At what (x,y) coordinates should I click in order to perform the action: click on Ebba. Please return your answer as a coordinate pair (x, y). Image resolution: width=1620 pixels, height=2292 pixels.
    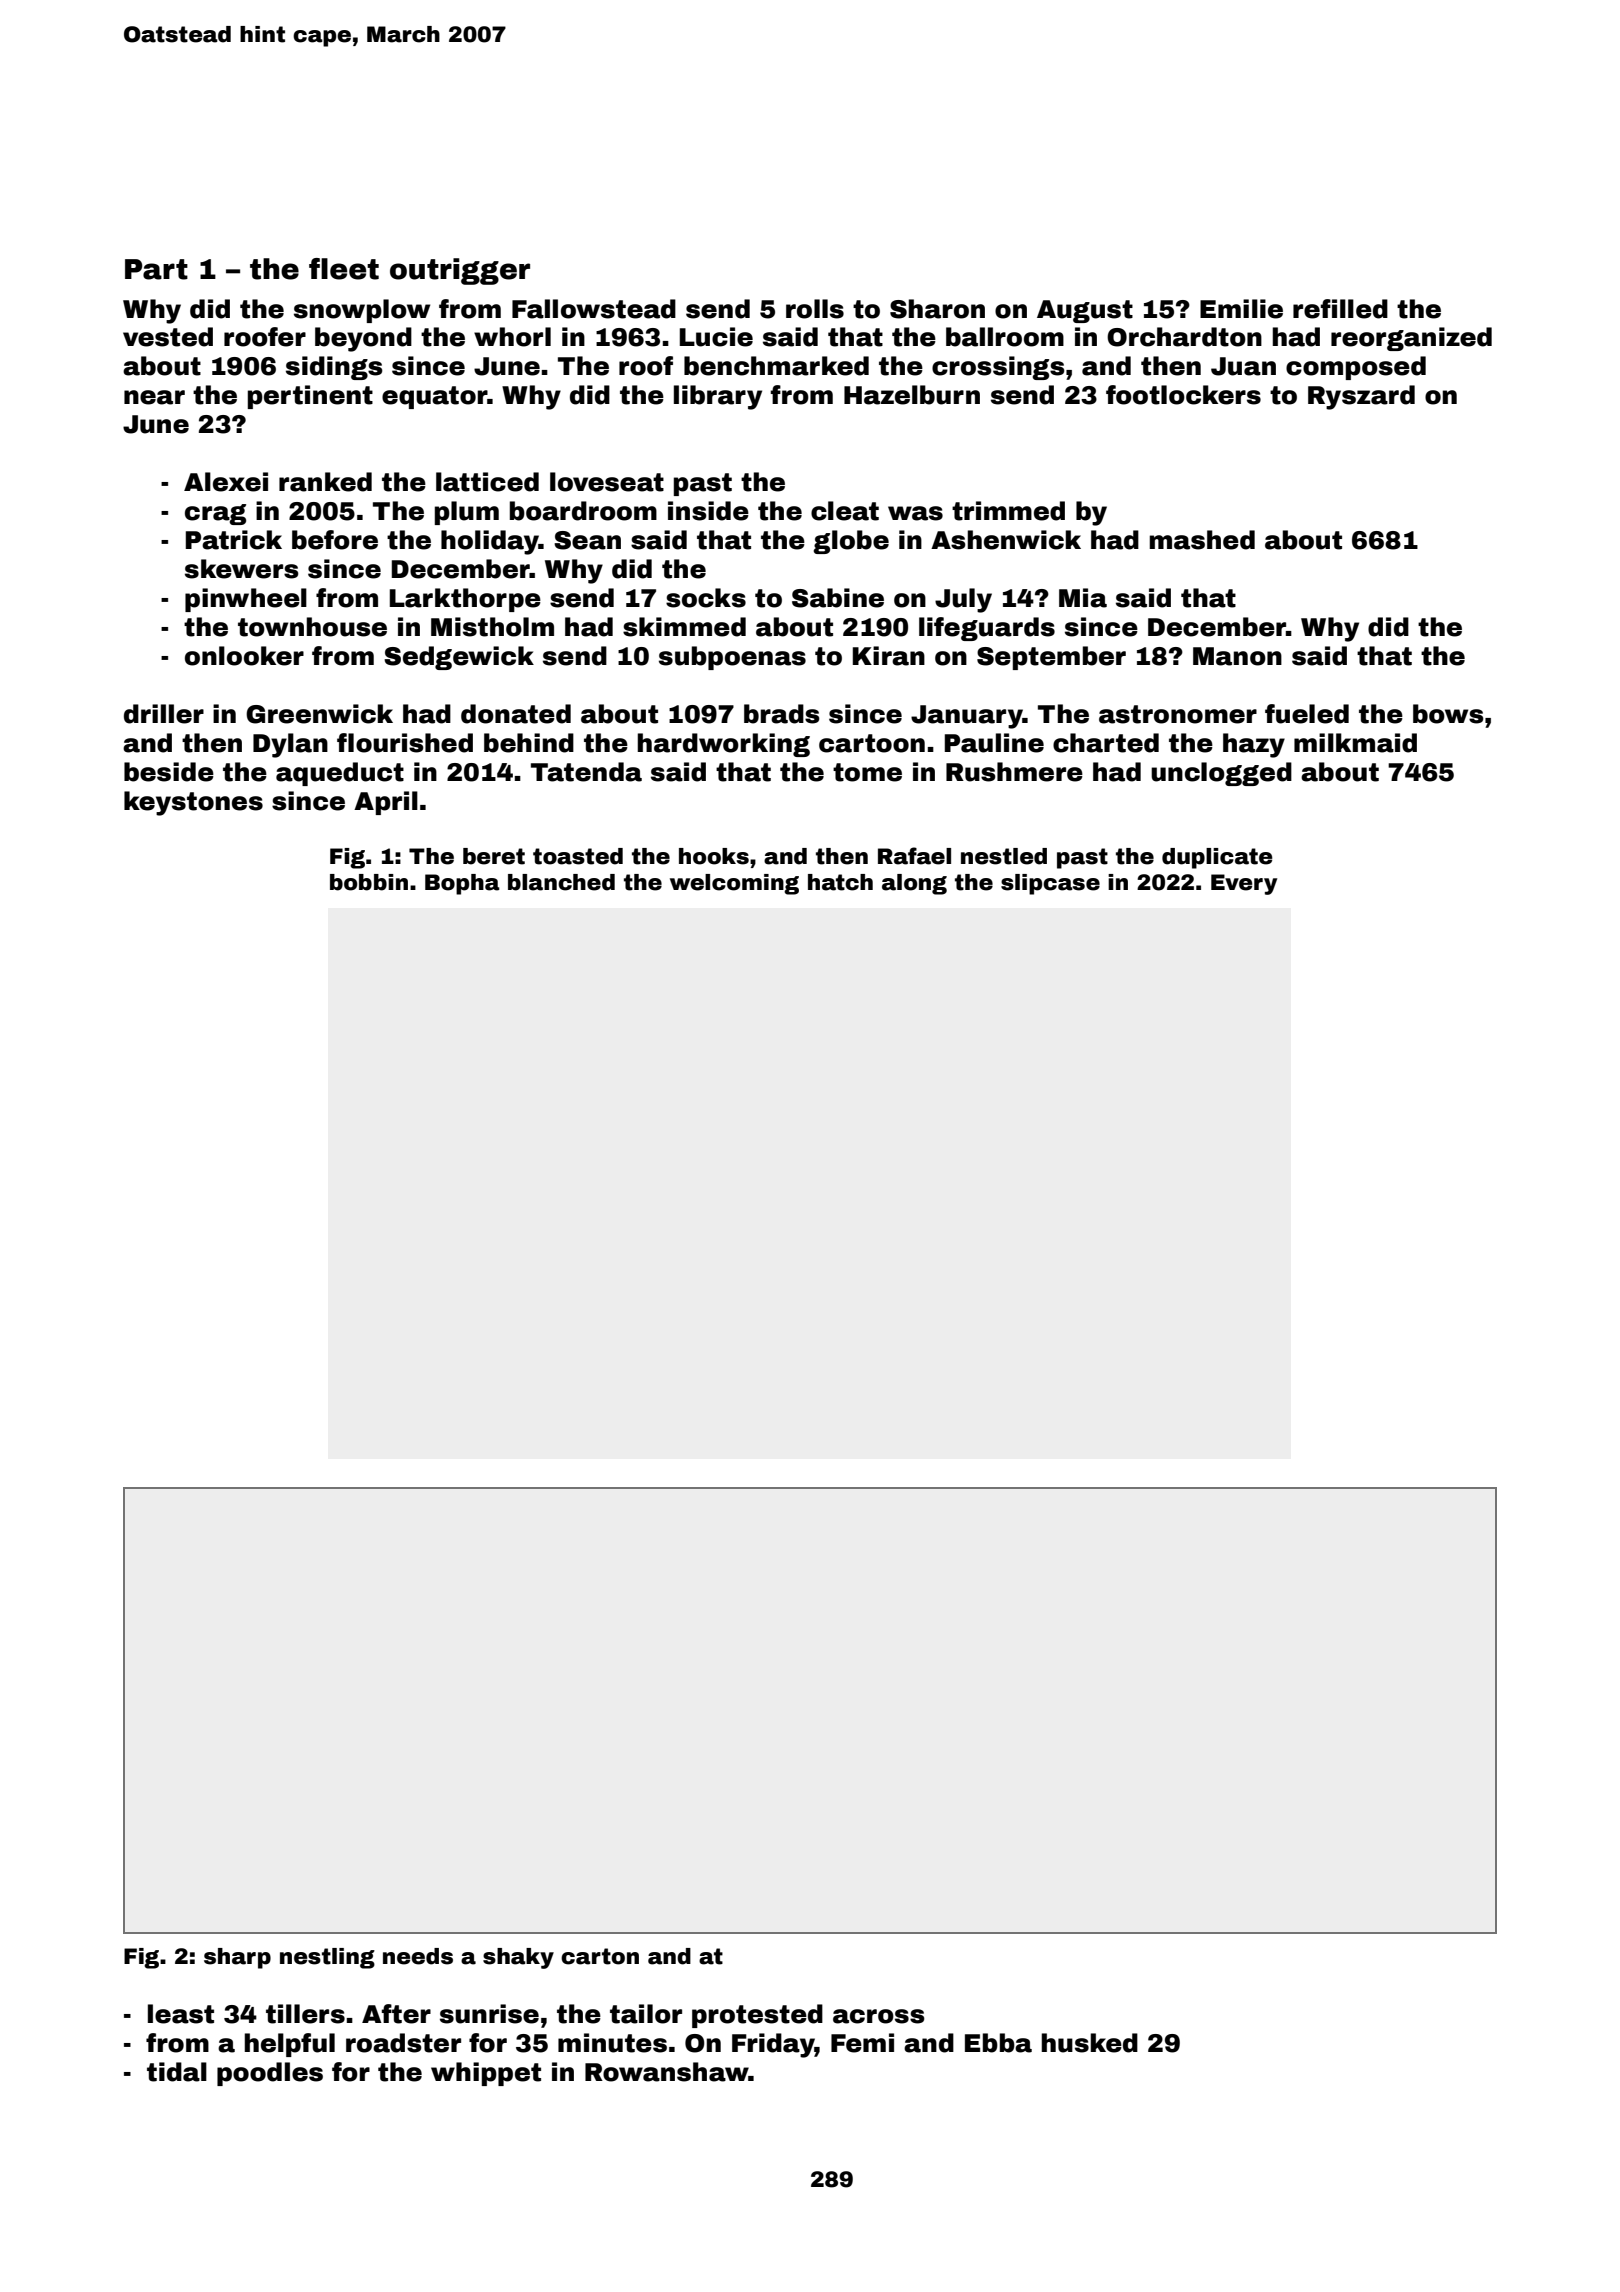
    Looking at the image, I should click on (998, 2043).
